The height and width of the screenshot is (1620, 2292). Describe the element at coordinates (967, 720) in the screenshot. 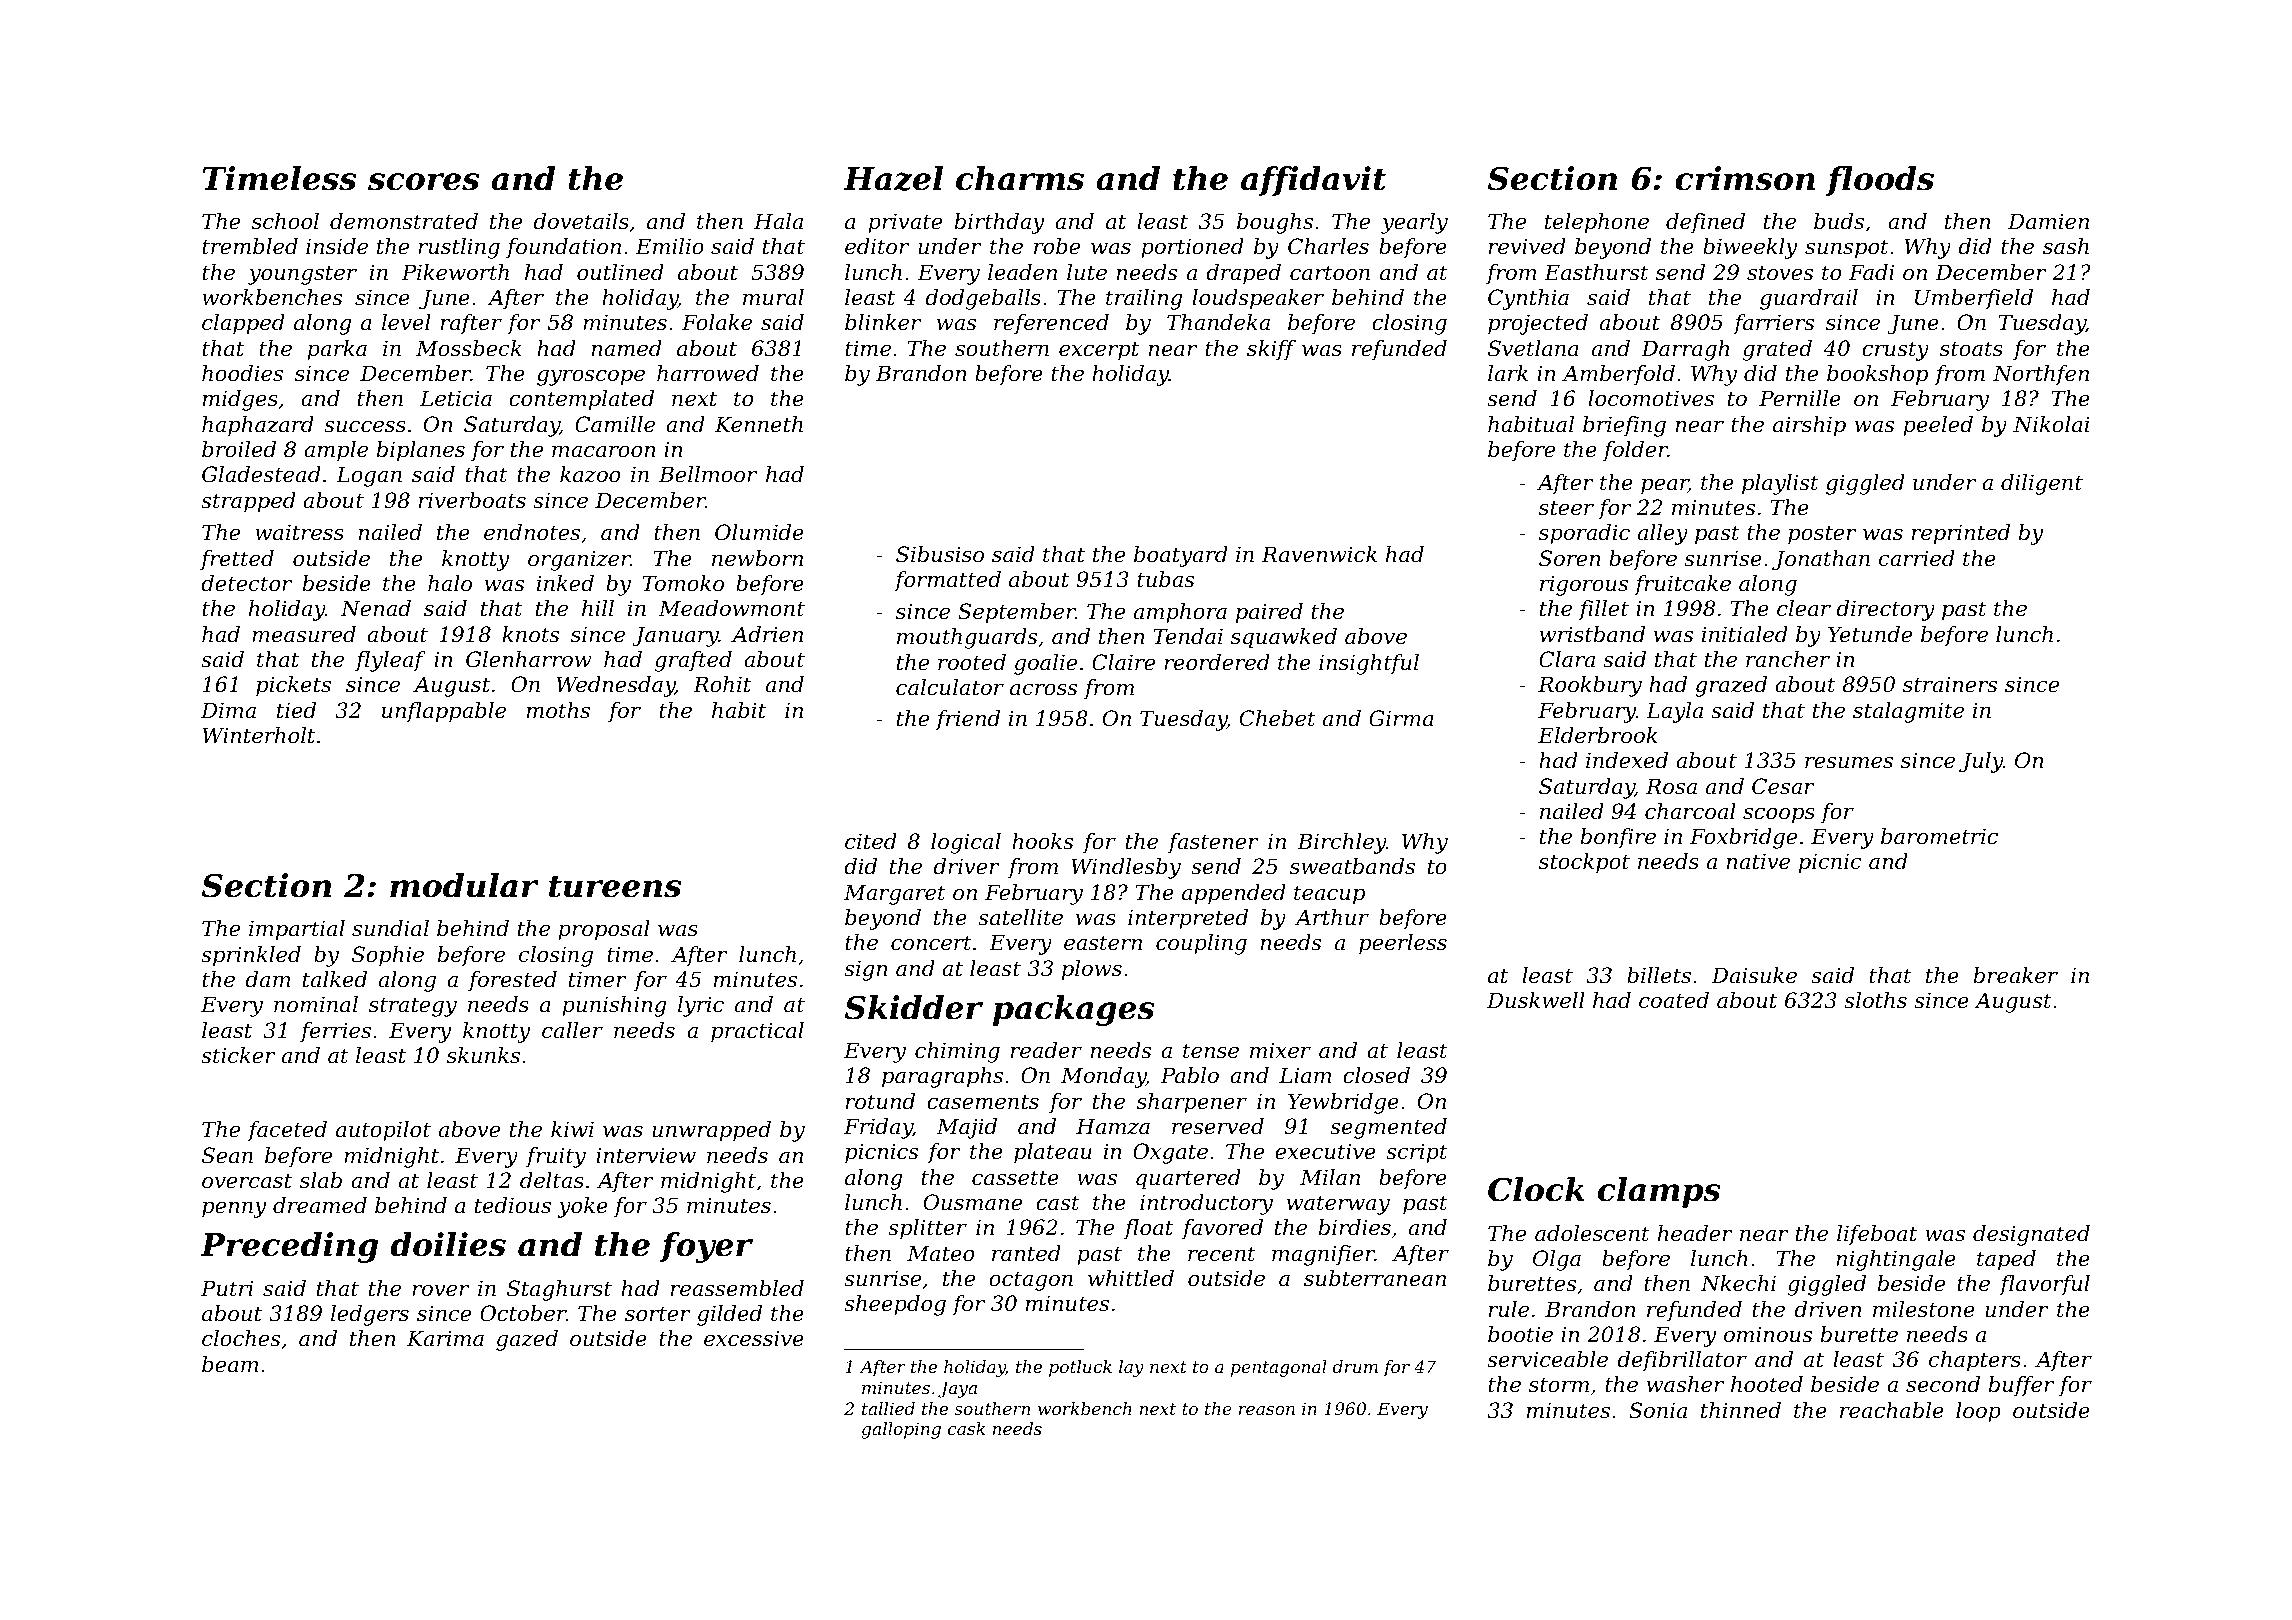

I see `friend` at that location.
